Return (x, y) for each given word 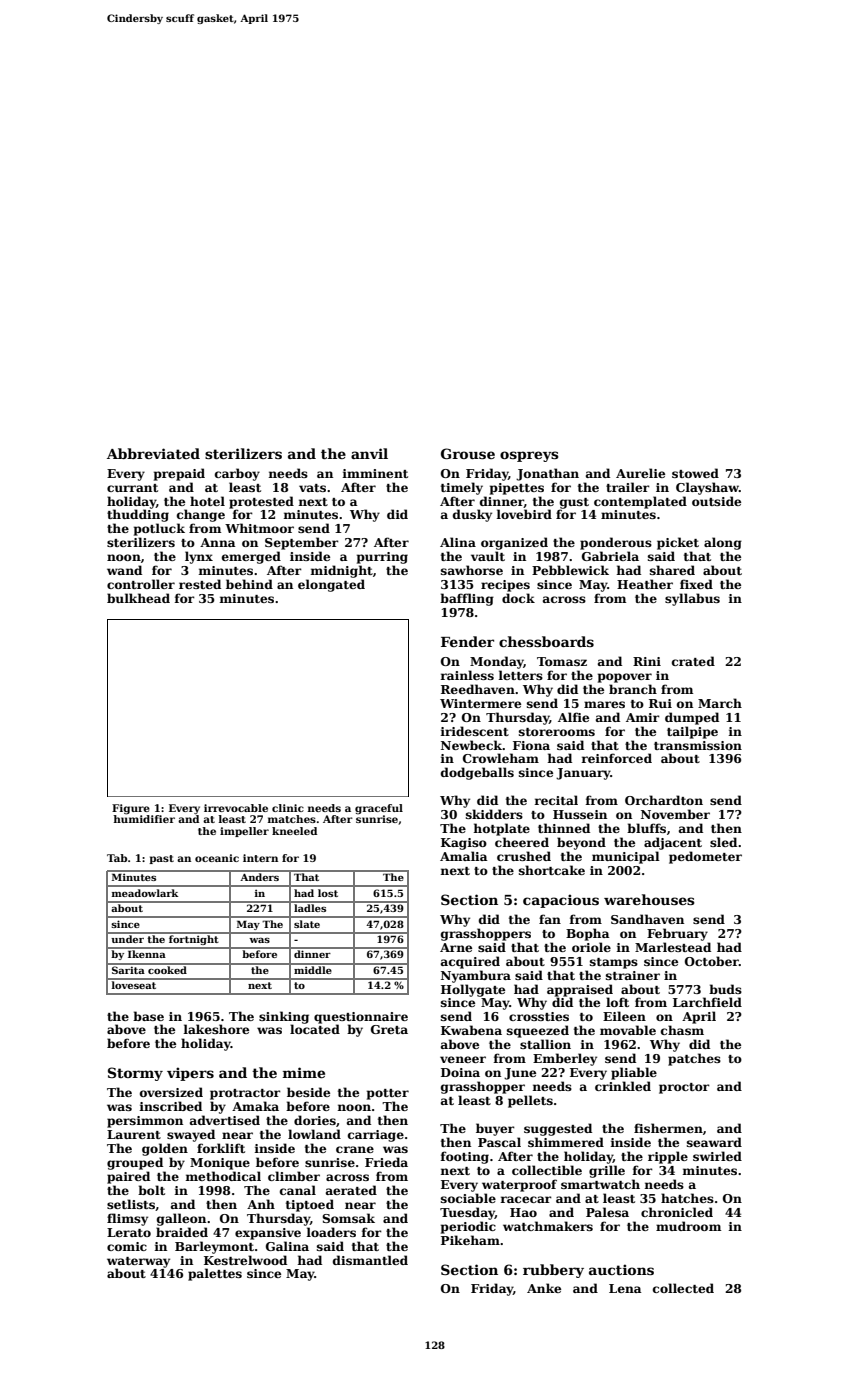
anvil (369, 453)
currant (132, 488)
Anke (544, 1288)
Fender (467, 641)
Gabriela (610, 556)
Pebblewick (570, 570)
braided (182, 1232)
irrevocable (236, 808)
